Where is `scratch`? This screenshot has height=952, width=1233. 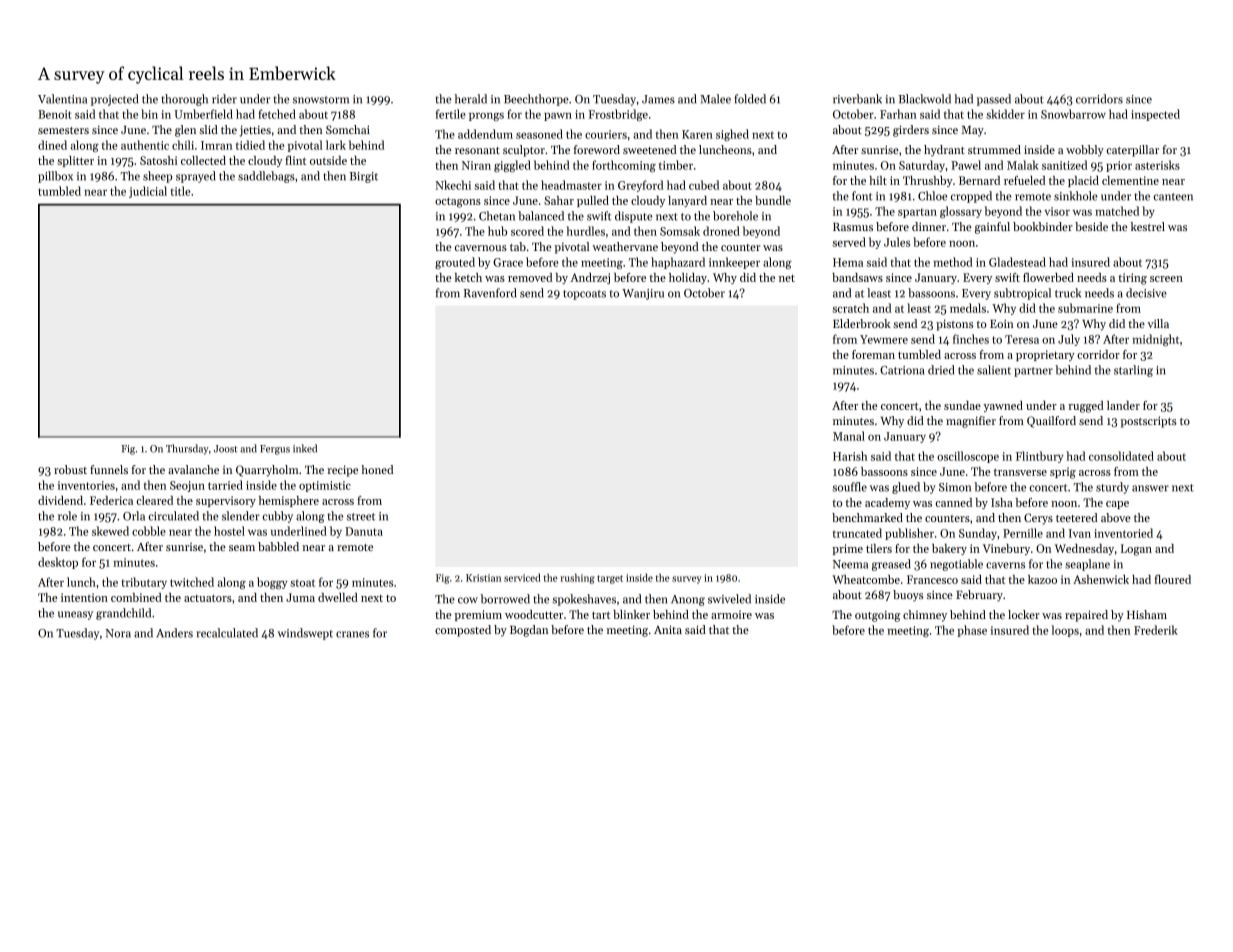 scratch is located at coordinates (851, 308).
